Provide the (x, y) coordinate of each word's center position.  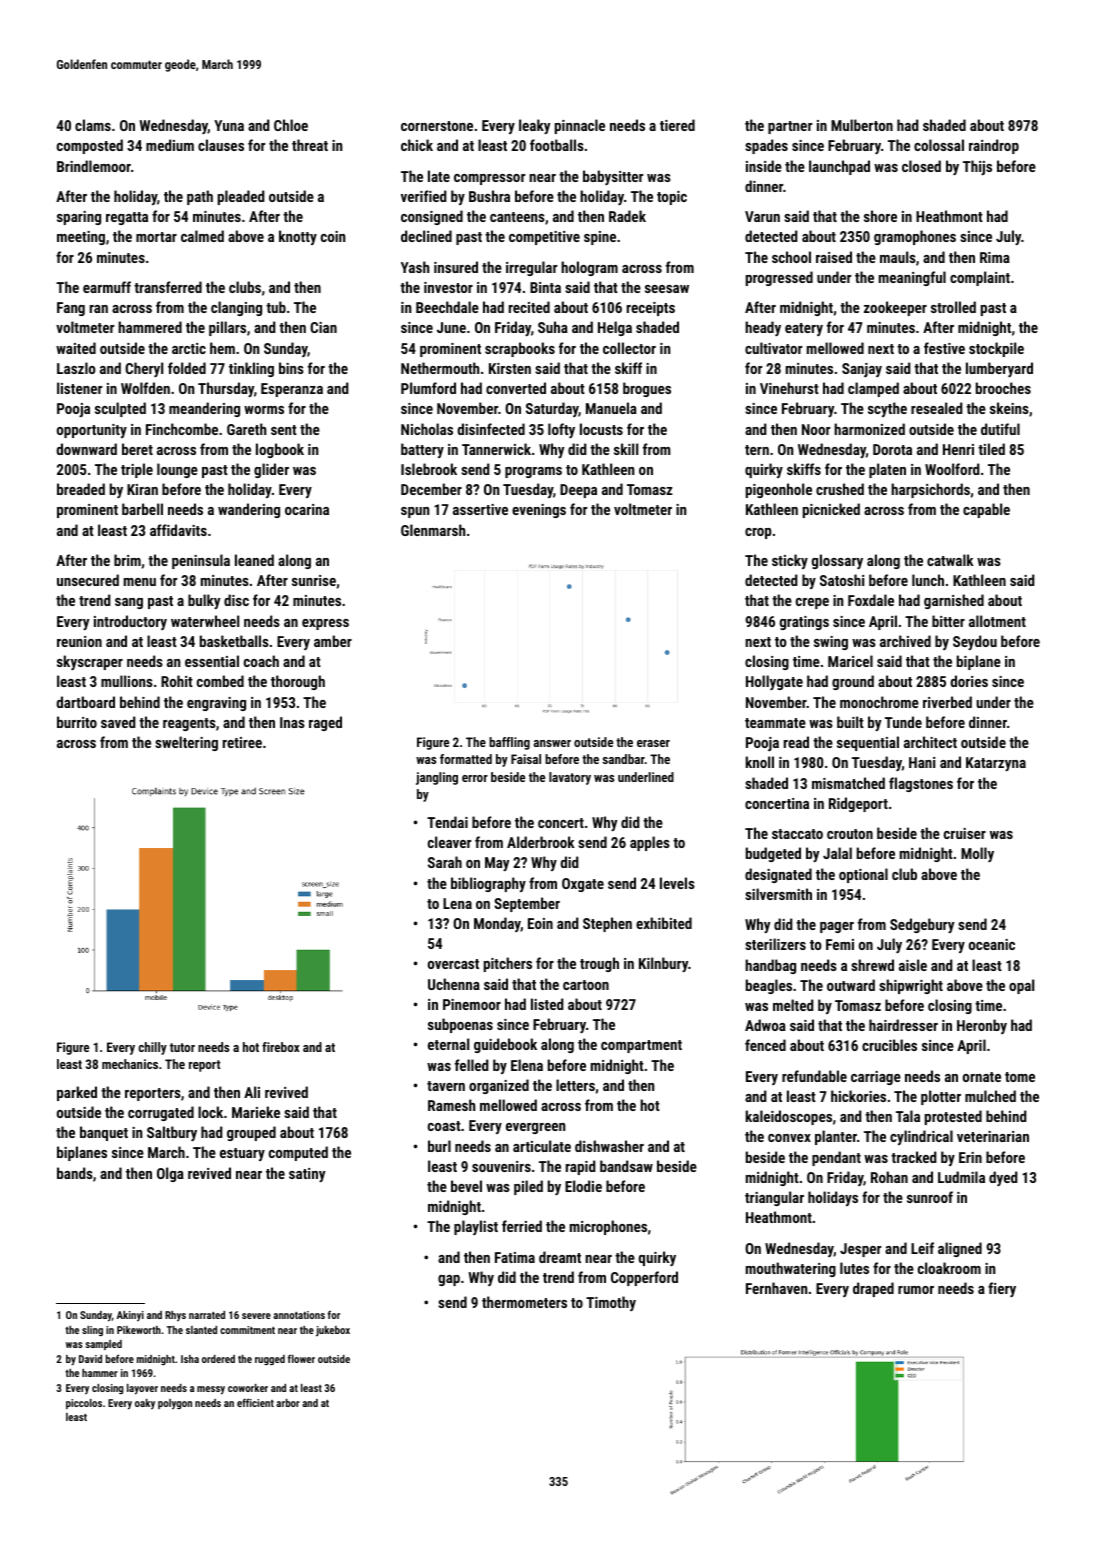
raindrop (994, 146)
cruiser (965, 833)
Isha (190, 1359)
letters (575, 1085)
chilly (152, 1048)
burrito (77, 722)
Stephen (607, 924)
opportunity (92, 431)
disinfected (491, 429)
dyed (1003, 1178)
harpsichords (930, 490)
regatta (127, 218)
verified (424, 196)
